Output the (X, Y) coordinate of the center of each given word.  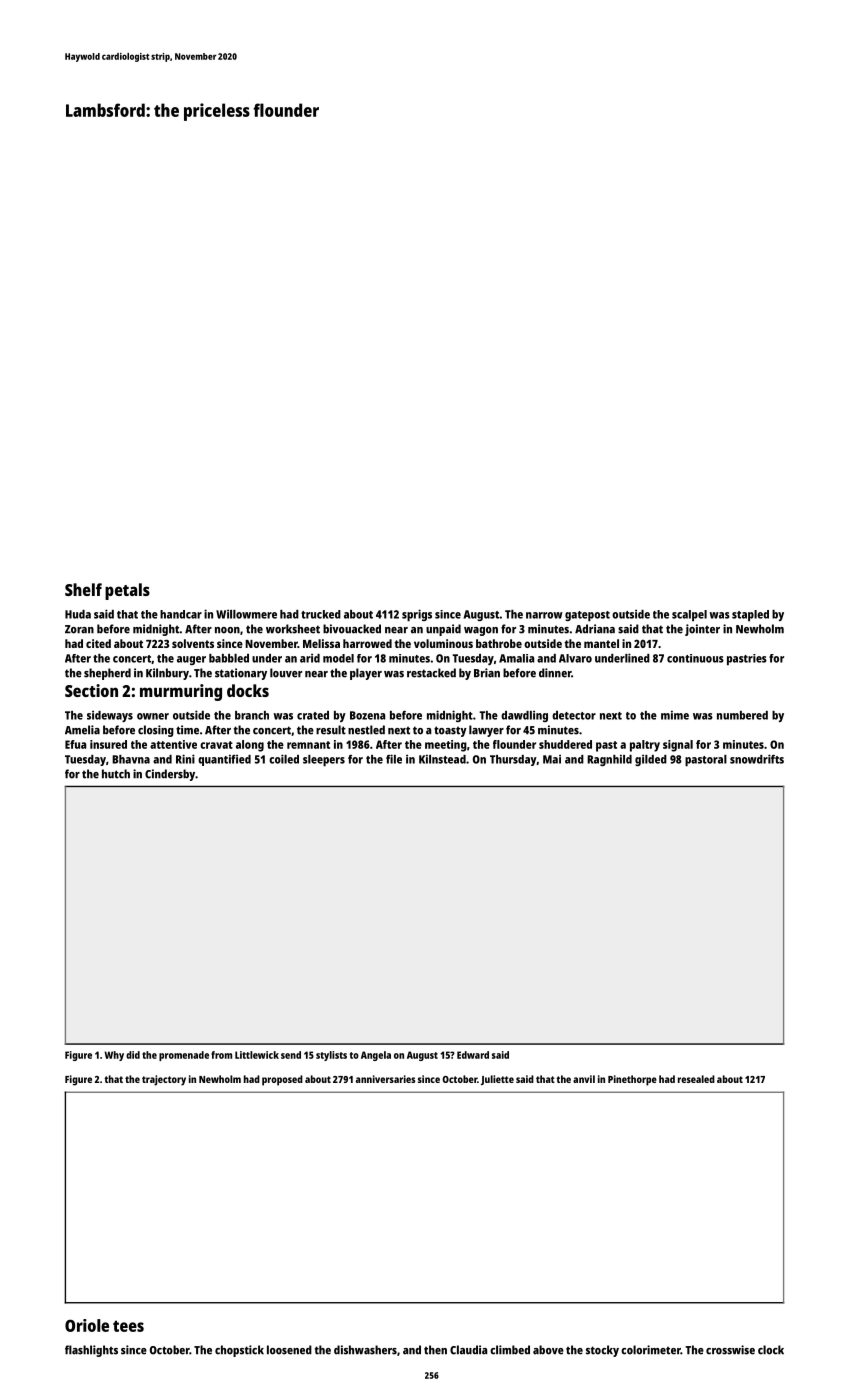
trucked (321, 614)
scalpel (689, 616)
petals (127, 591)
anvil (584, 1079)
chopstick (239, 1351)
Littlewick (257, 1055)
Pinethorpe (632, 1080)
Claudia (468, 1350)
